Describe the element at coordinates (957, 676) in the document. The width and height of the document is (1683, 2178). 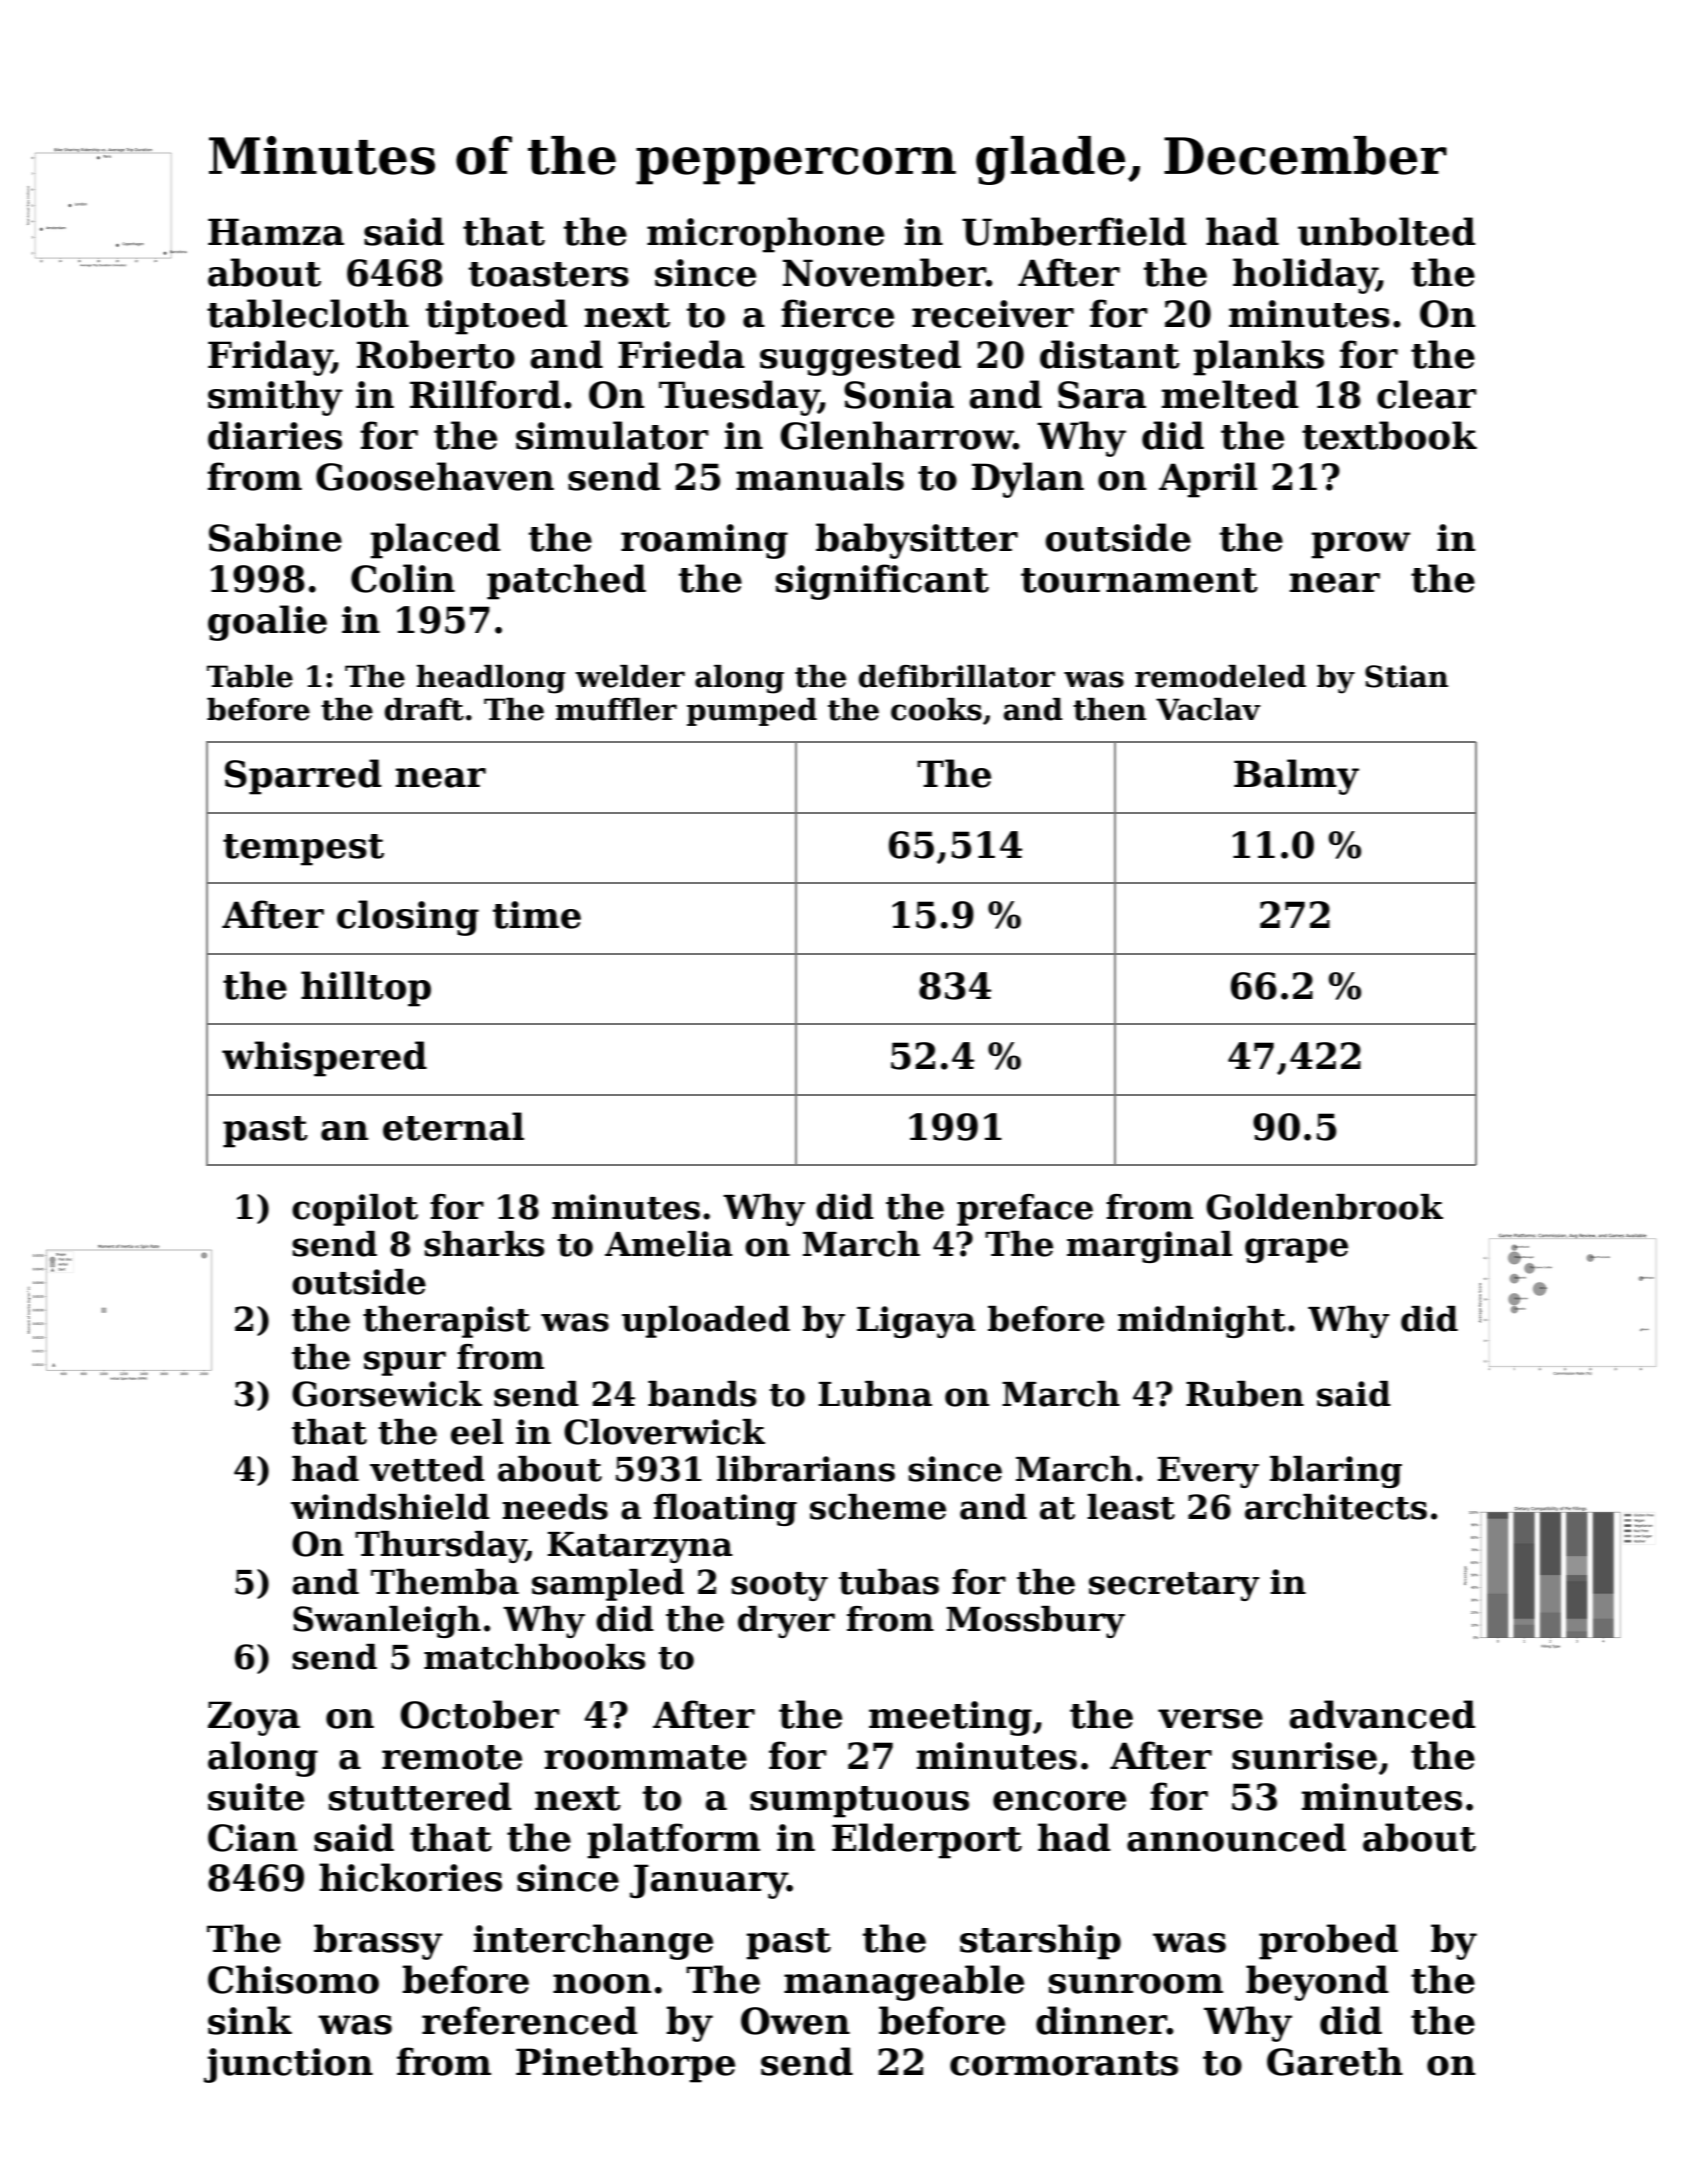
I see `defibrillator` at that location.
